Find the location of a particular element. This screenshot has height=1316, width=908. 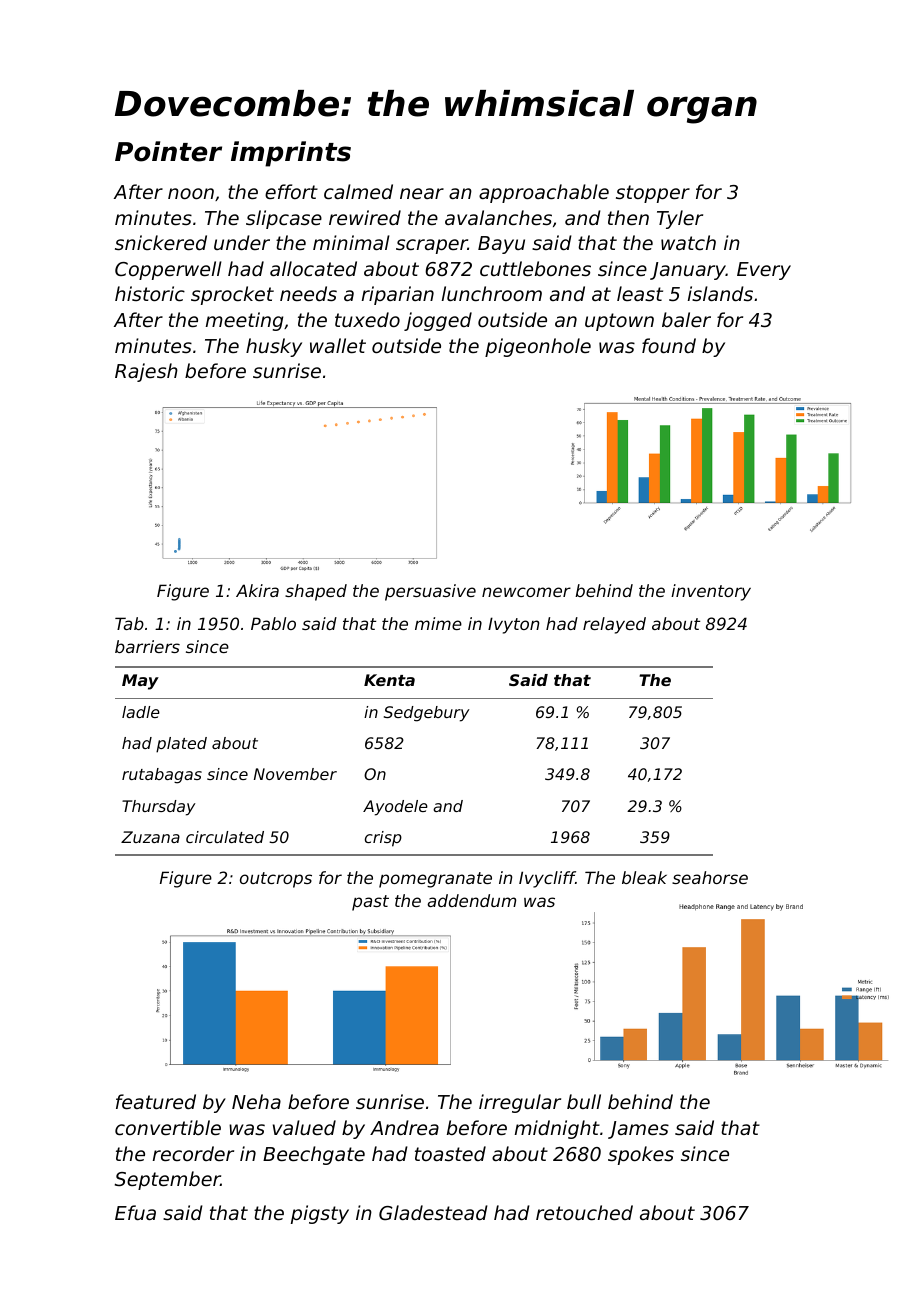

Zuzana is located at coordinates (150, 837).
